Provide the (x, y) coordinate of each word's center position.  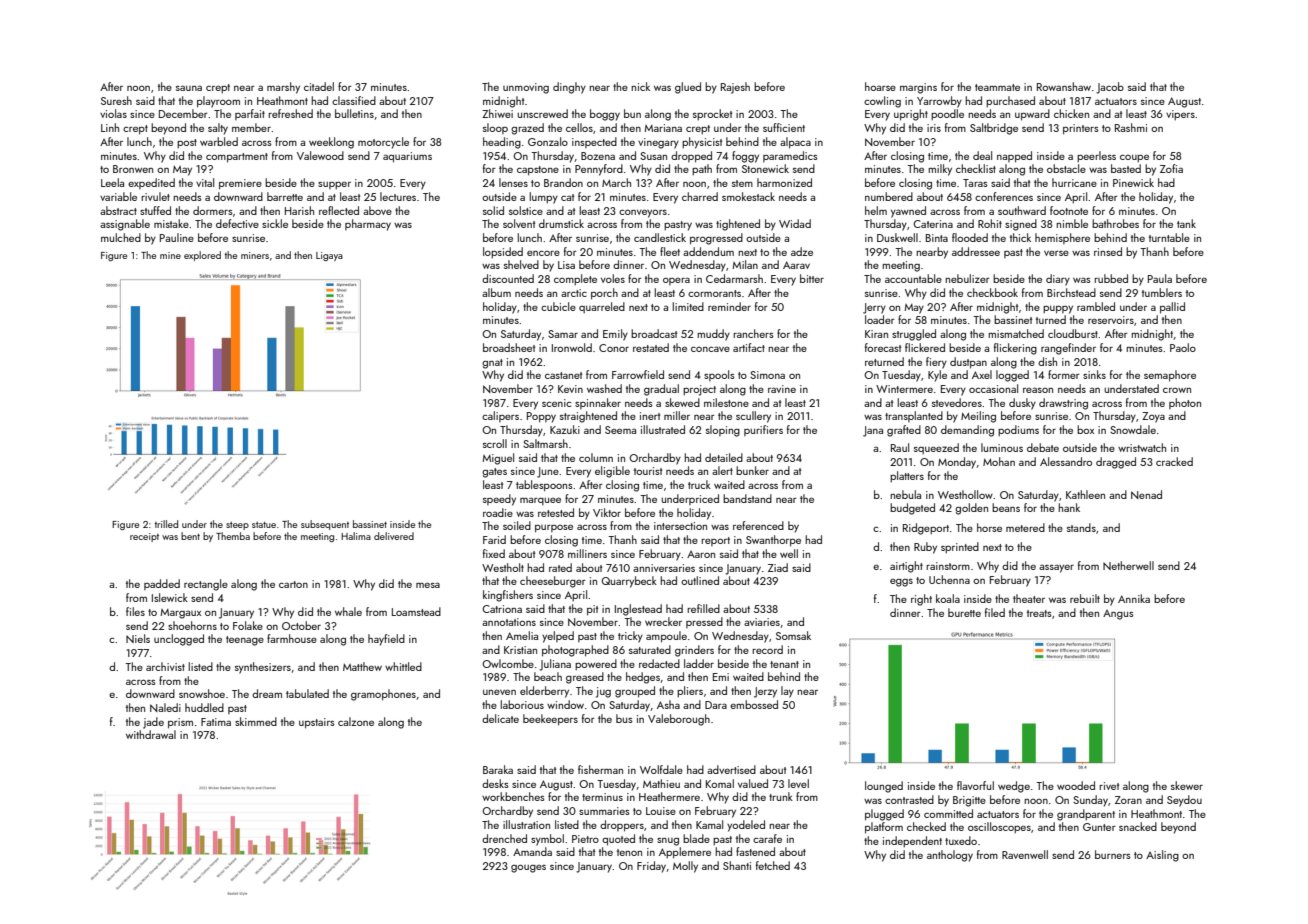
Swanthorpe (773, 541)
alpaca (795, 143)
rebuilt (1085, 598)
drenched (504, 838)
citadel (319, 86)
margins (918, 88)
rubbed (1111, 278)
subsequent (325, 525)
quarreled (602, 307)
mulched (121, 237)
